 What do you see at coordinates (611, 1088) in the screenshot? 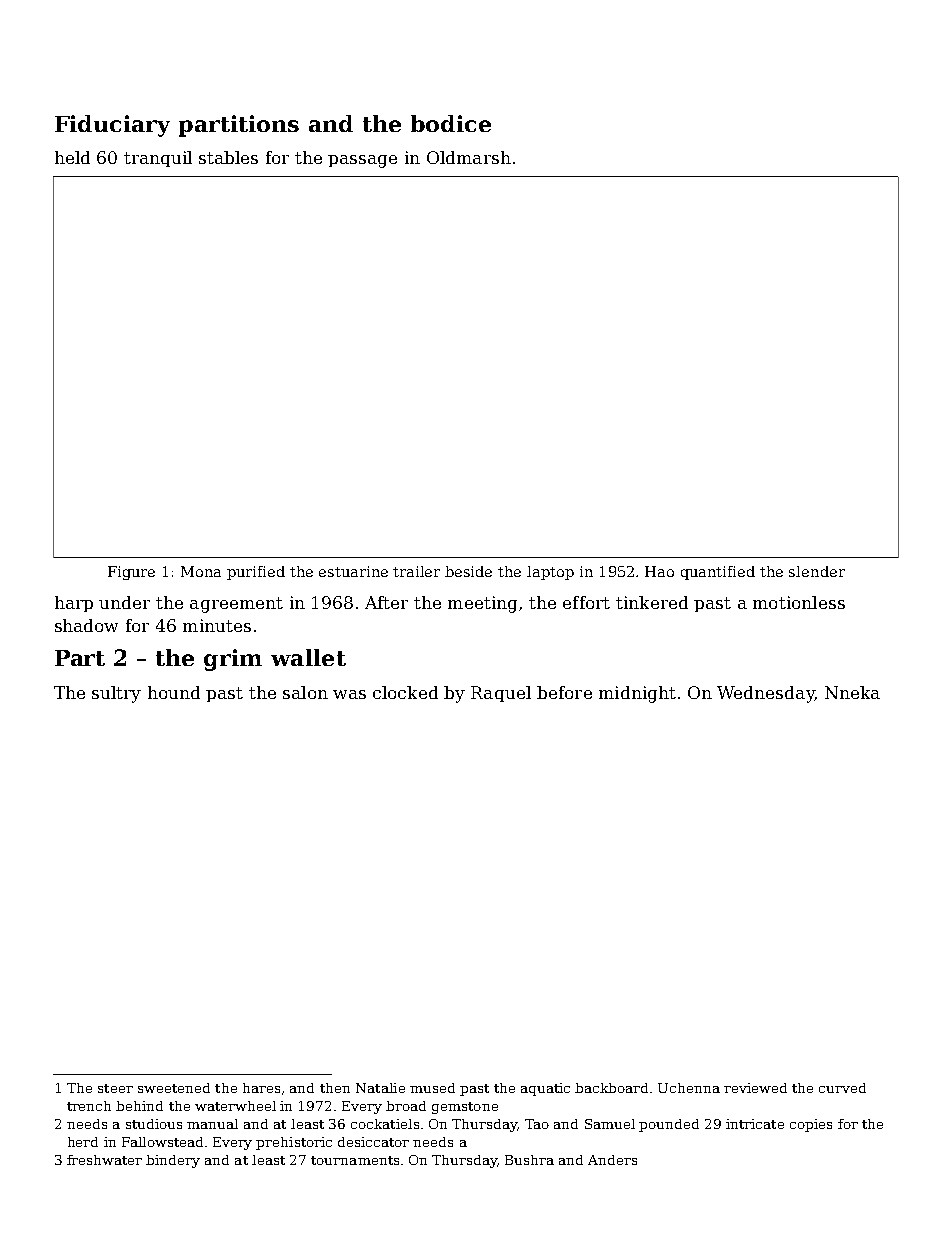
I see `backboard` at bounding box center [611, 1088].
